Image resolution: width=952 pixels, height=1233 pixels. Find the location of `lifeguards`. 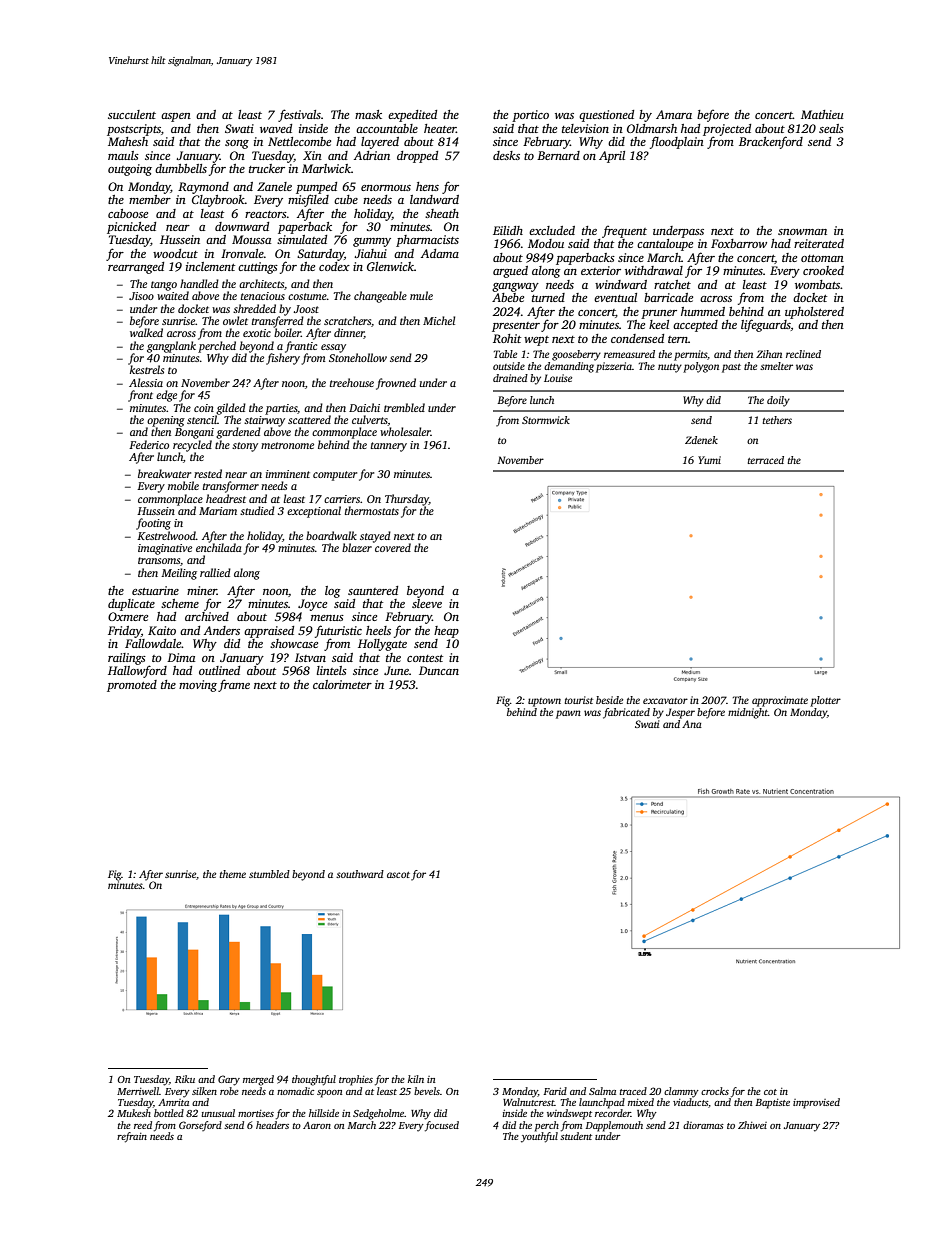

lifeguards is located at coordinates (766, 325).
